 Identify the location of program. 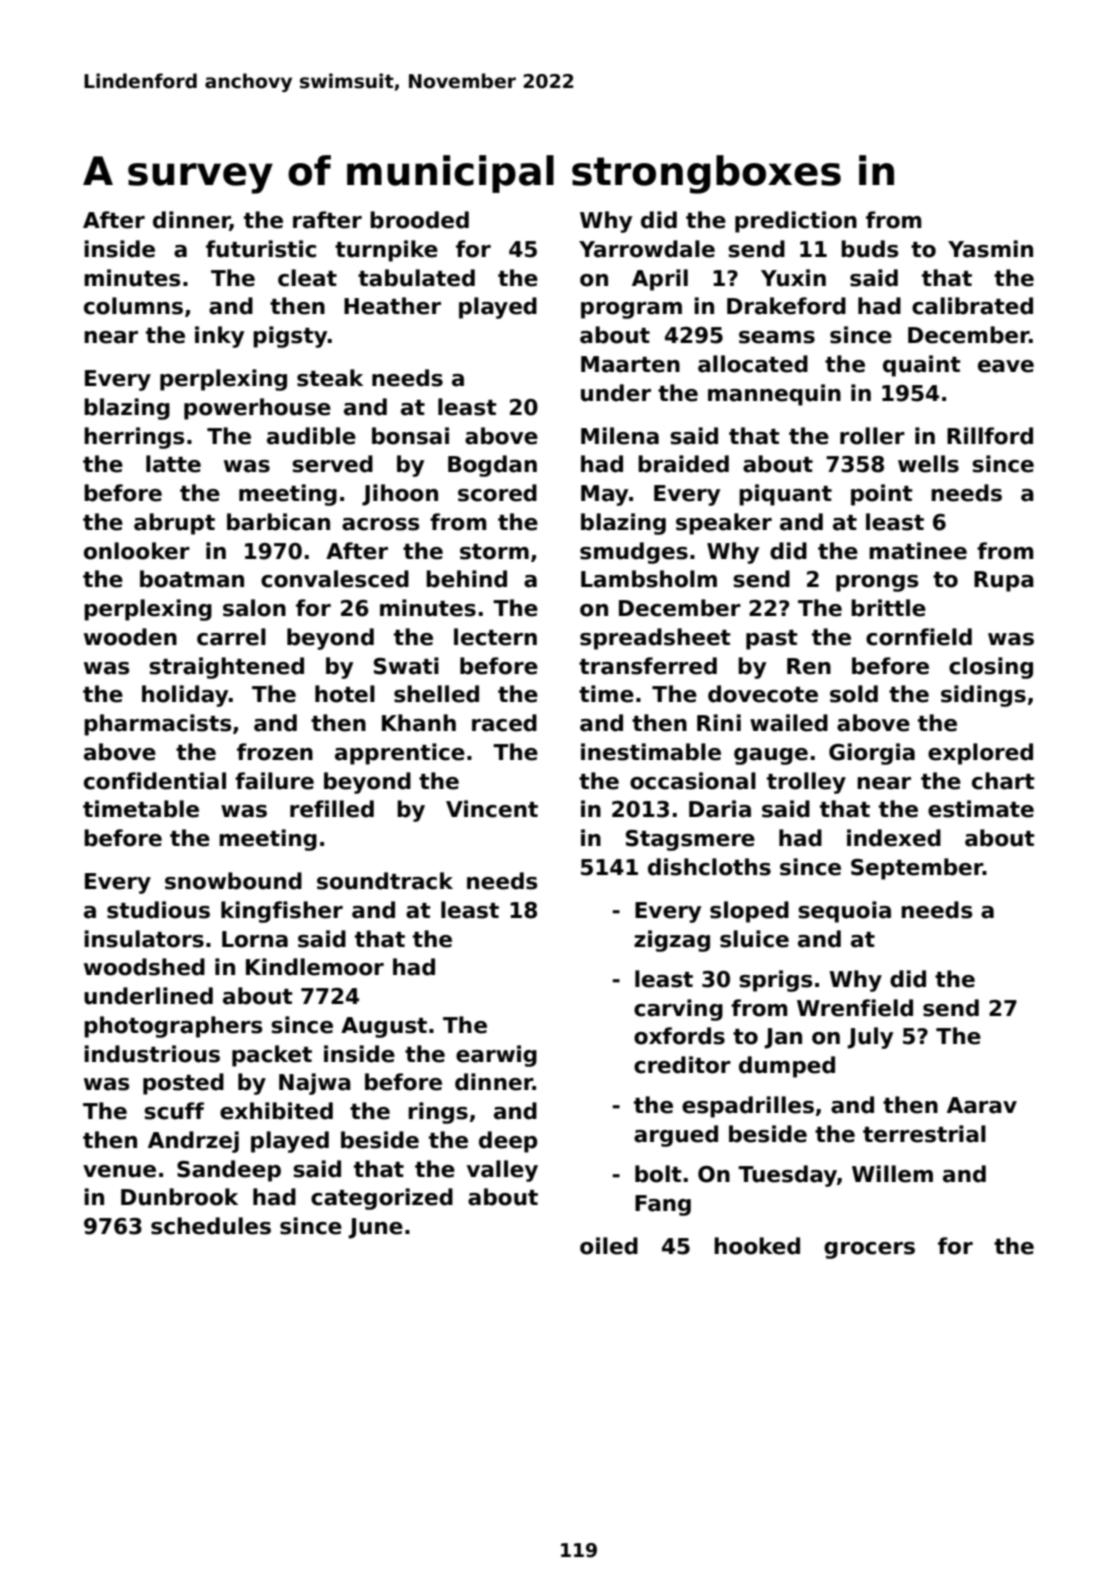
(631, 310).
